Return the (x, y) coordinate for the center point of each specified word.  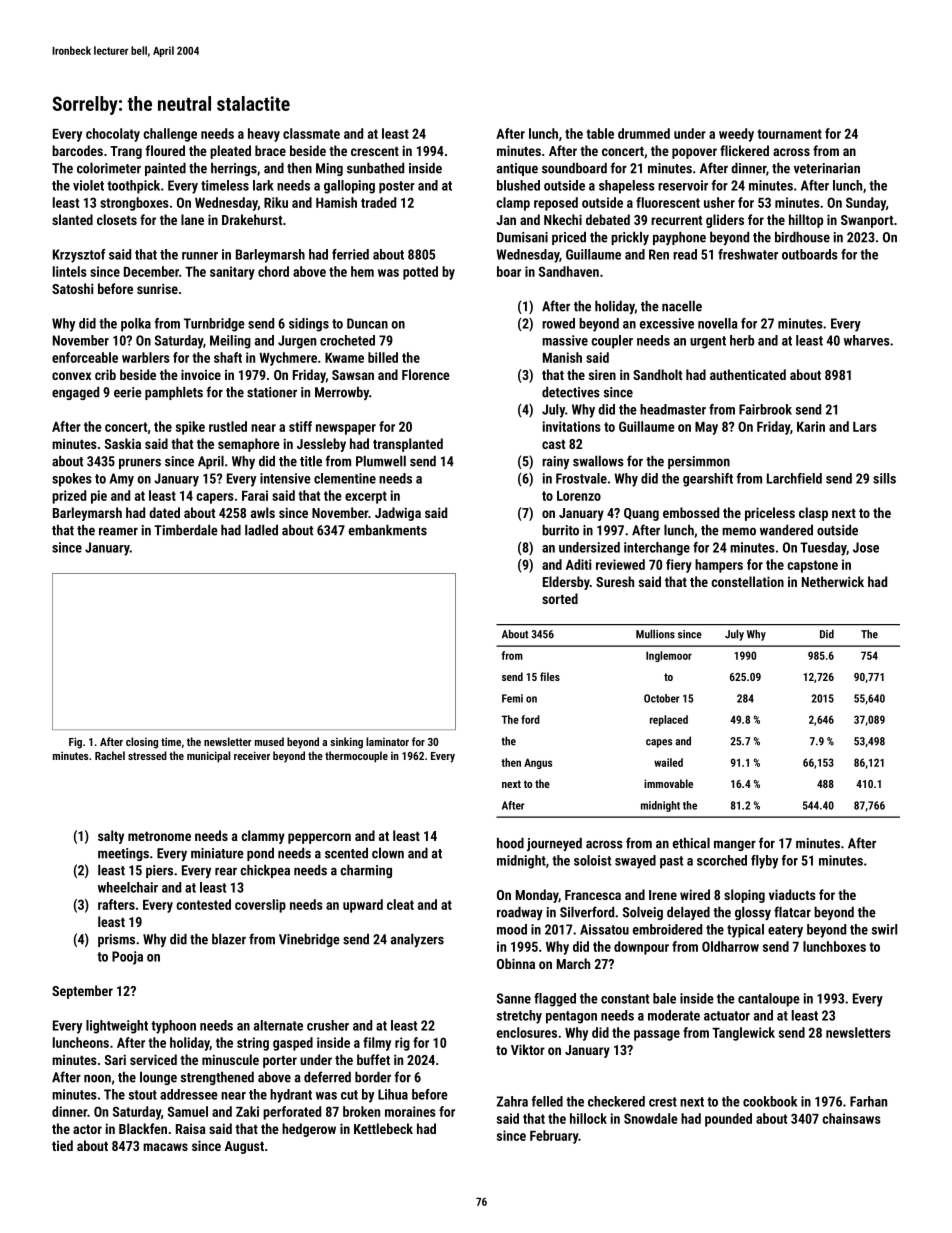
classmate (311, 133)
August (244, 1147)
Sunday (866, 204)
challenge (170, 135)
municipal (208, 757)
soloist (592, 860)
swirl (884, 929)
